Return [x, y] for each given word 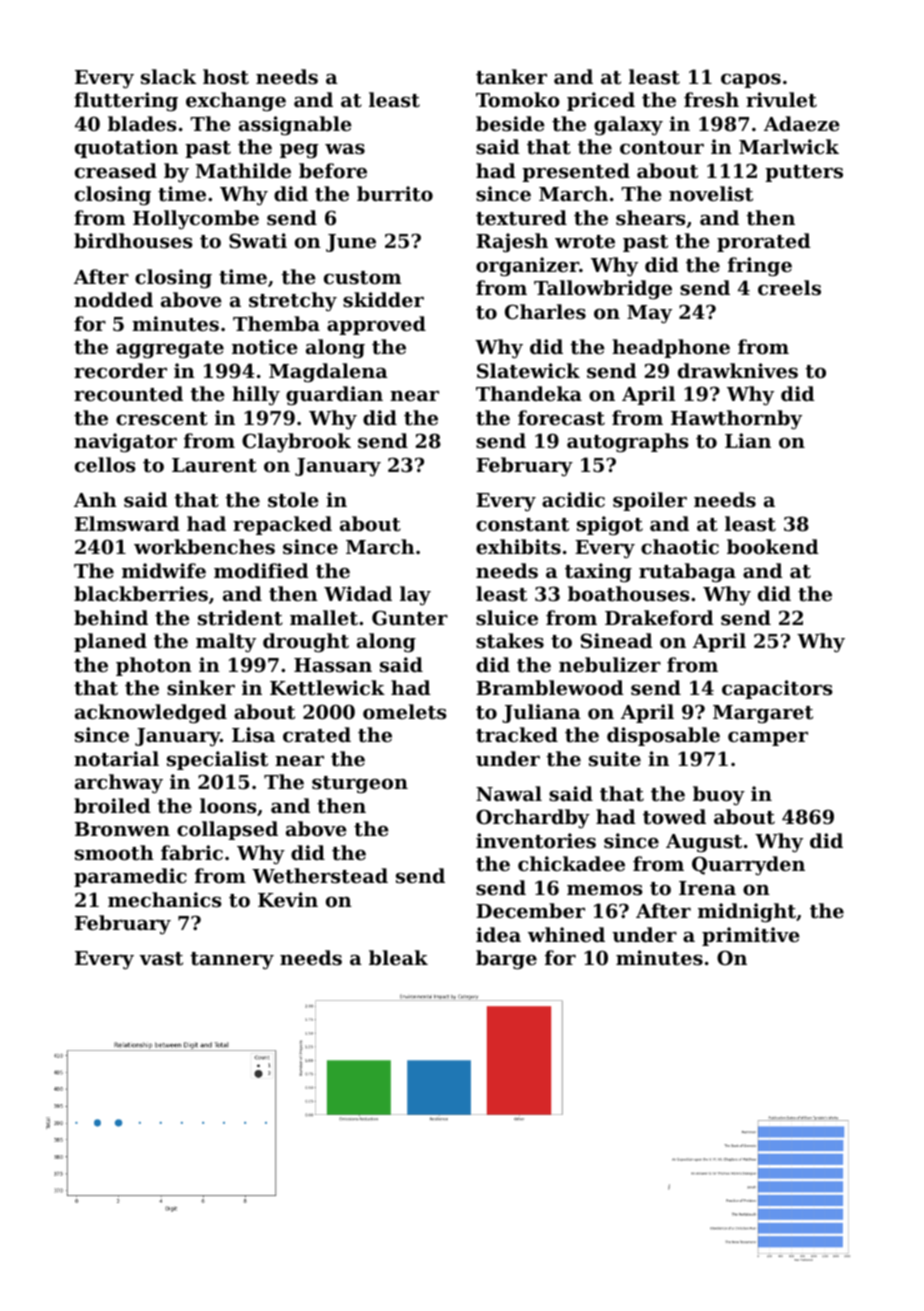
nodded [113, 299]
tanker [511, 77]
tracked [517, 735]
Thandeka [529, 393]
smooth [114, 853]
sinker [201, 687]
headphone [671, 348]
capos [751, 81]
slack [168, 76]
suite [615, 759]
